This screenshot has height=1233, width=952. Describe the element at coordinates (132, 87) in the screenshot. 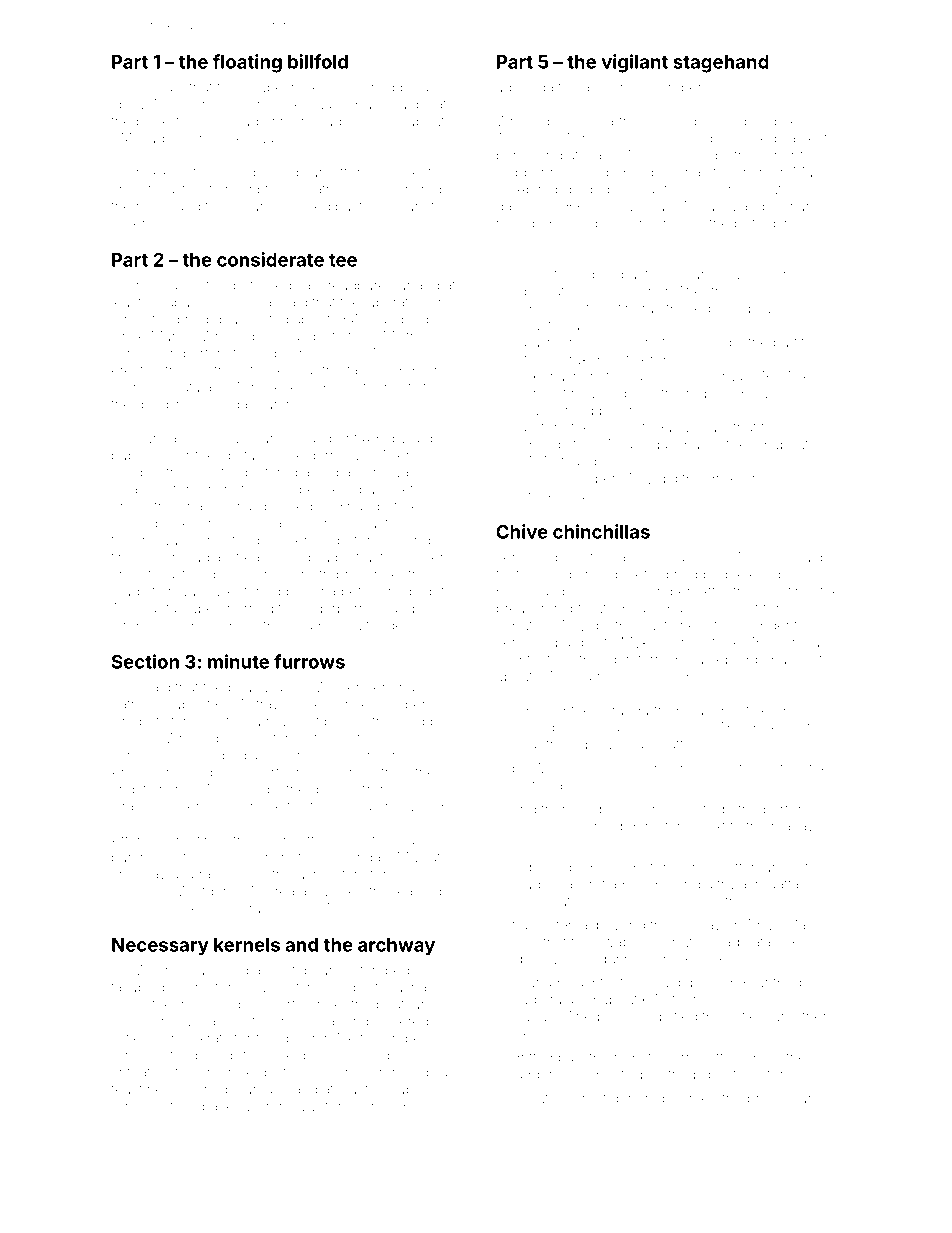

I see `Pascal` at that location.
